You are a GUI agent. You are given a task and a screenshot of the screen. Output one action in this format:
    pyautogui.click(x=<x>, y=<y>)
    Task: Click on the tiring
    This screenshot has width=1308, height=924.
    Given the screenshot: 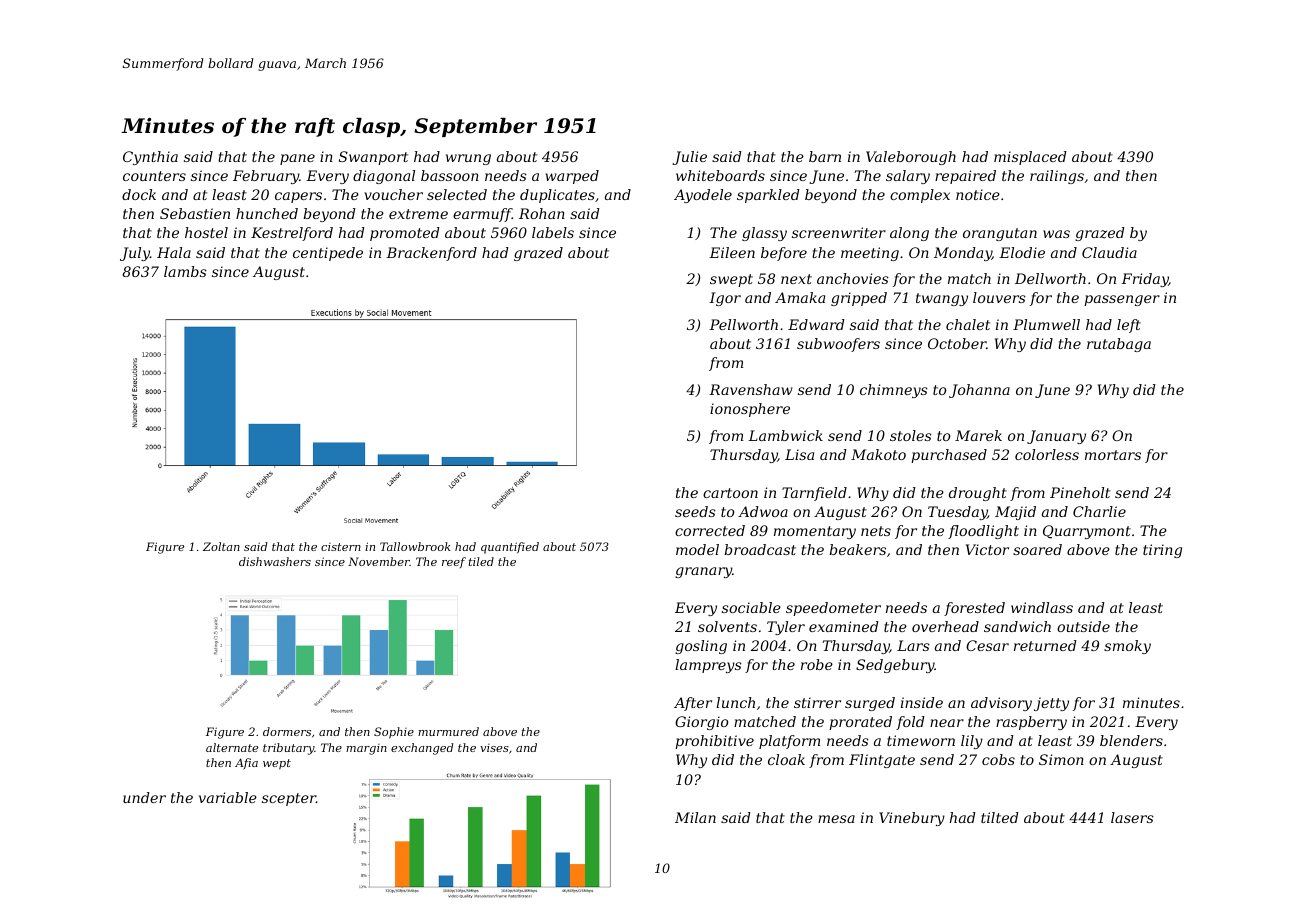 What is the action you would take?
    pyautogui.click(x=1162, y=551)
